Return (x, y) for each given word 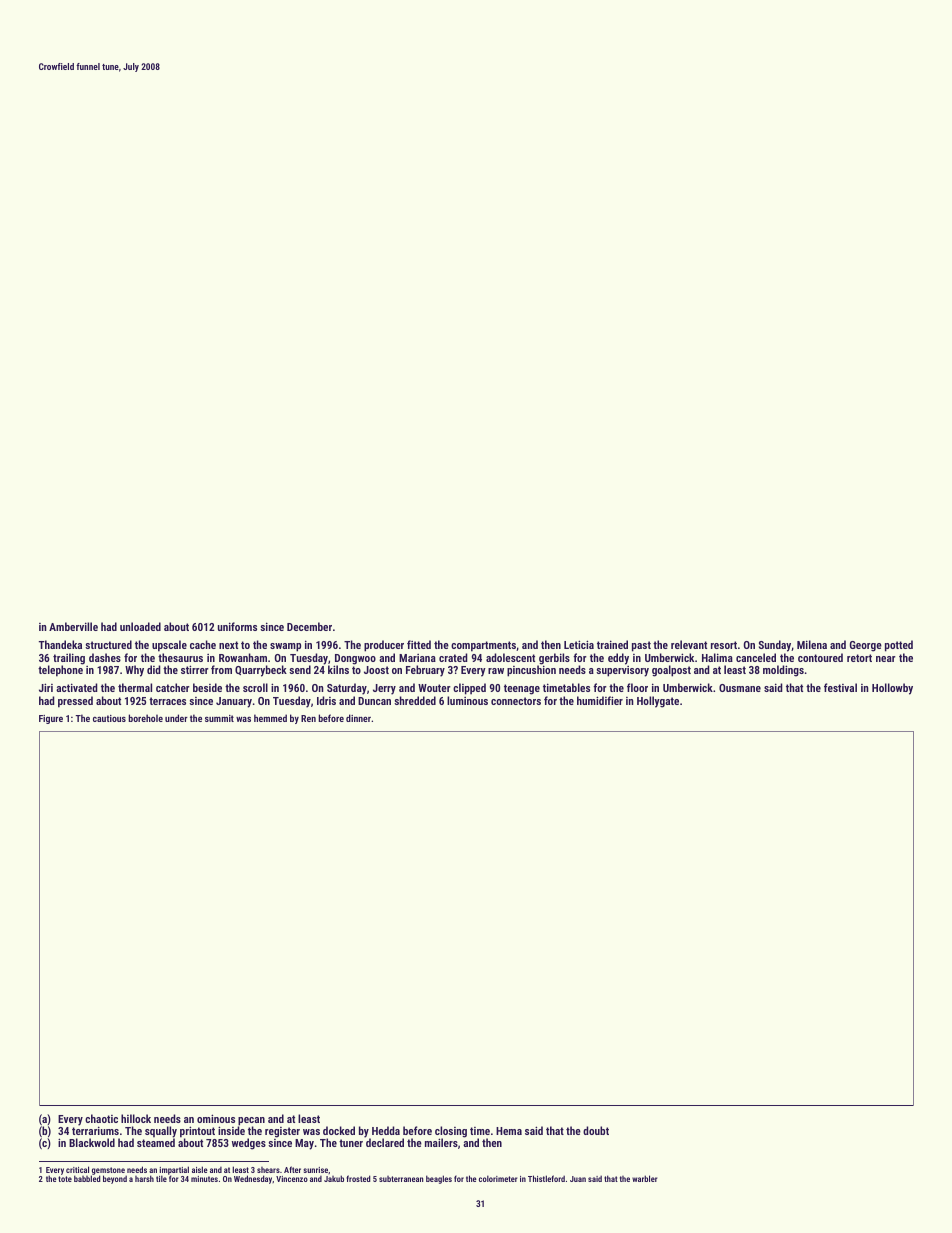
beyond (115, 1179)
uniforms (237, 626)
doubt (596, 1130)
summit (219, 718)
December (309, 626)
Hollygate (658, 702)
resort (724, 645)
